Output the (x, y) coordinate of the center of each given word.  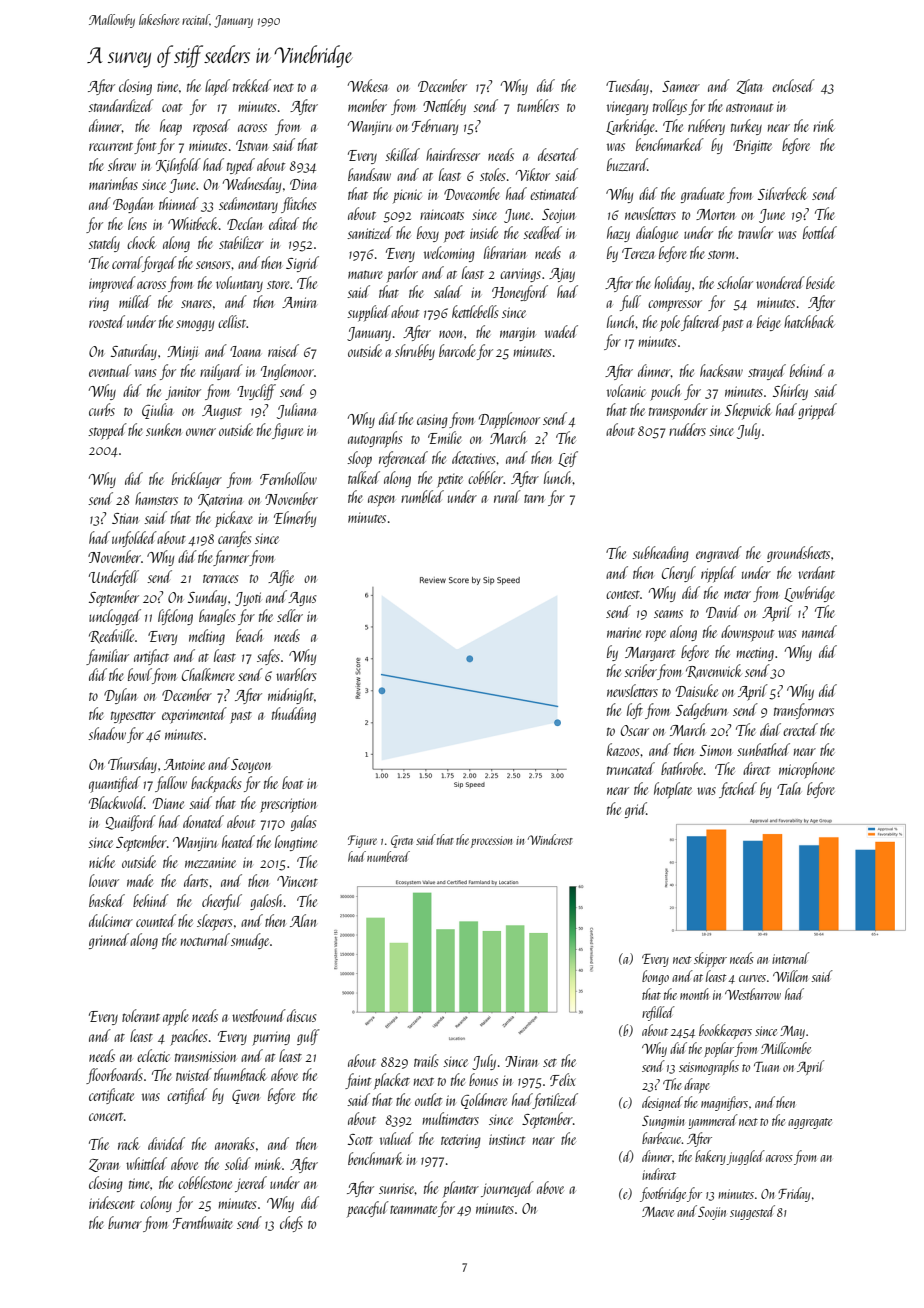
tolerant (141, 1015)
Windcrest (550, 839)
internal (790, 958)
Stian (125, 518)
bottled (820, 232)
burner (125, 1222)
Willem (790, 976)
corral (127, 262)
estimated (554, 193)
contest (623, 594)
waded (561, 331)
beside (820, 282)
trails (426, 1060)
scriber (640, 670)
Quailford (130, 823)
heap (171, 127)
